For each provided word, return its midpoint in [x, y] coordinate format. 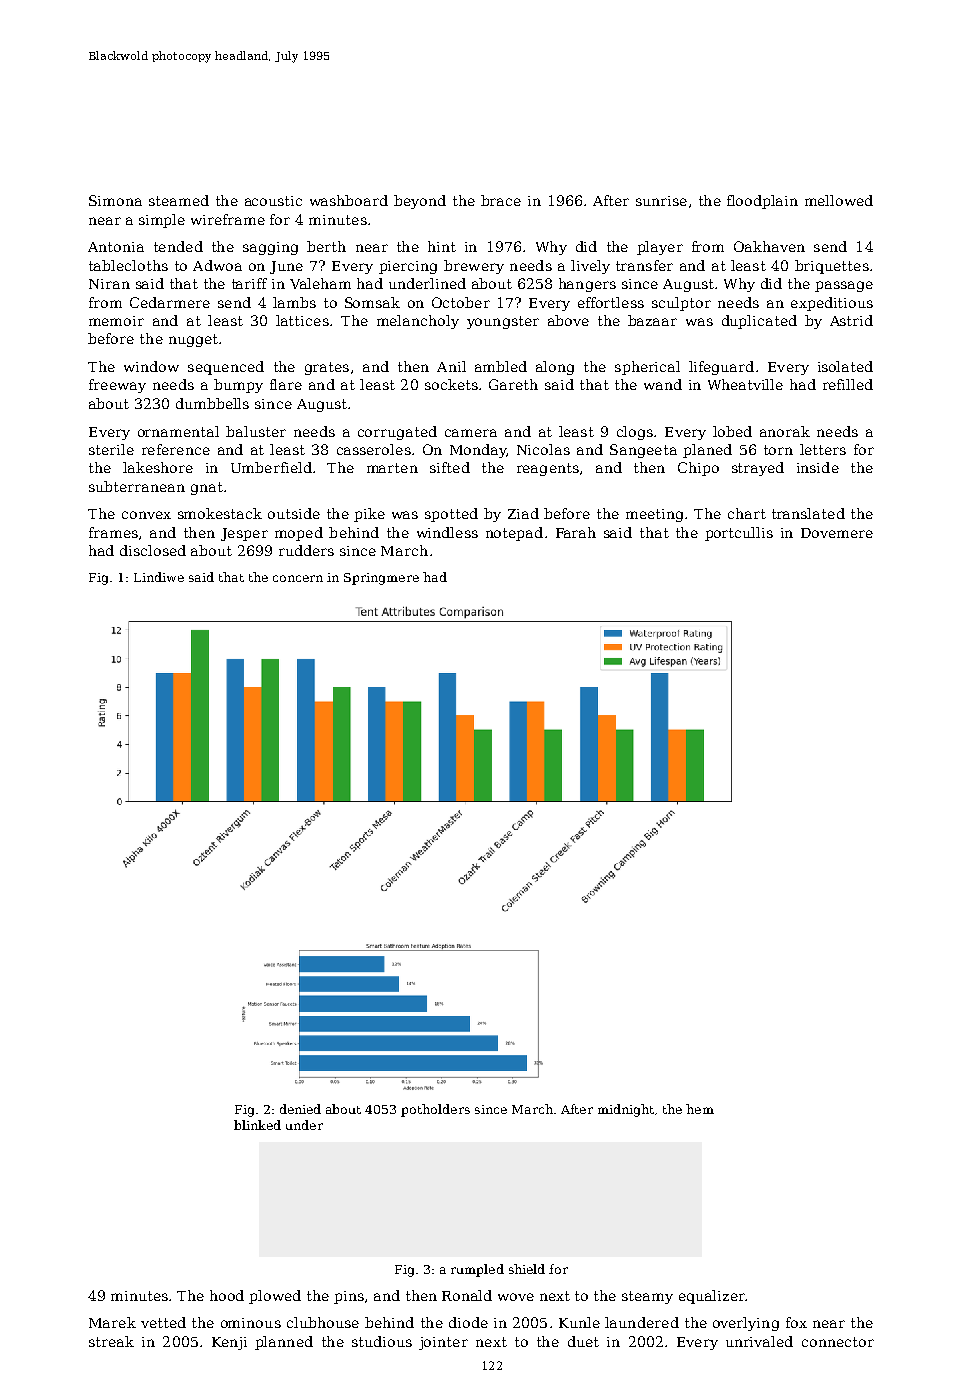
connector [838, 1342]
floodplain [762, 202]
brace [501, 200]
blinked [257, 1125]
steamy [647, 1297]
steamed [179, 200]
